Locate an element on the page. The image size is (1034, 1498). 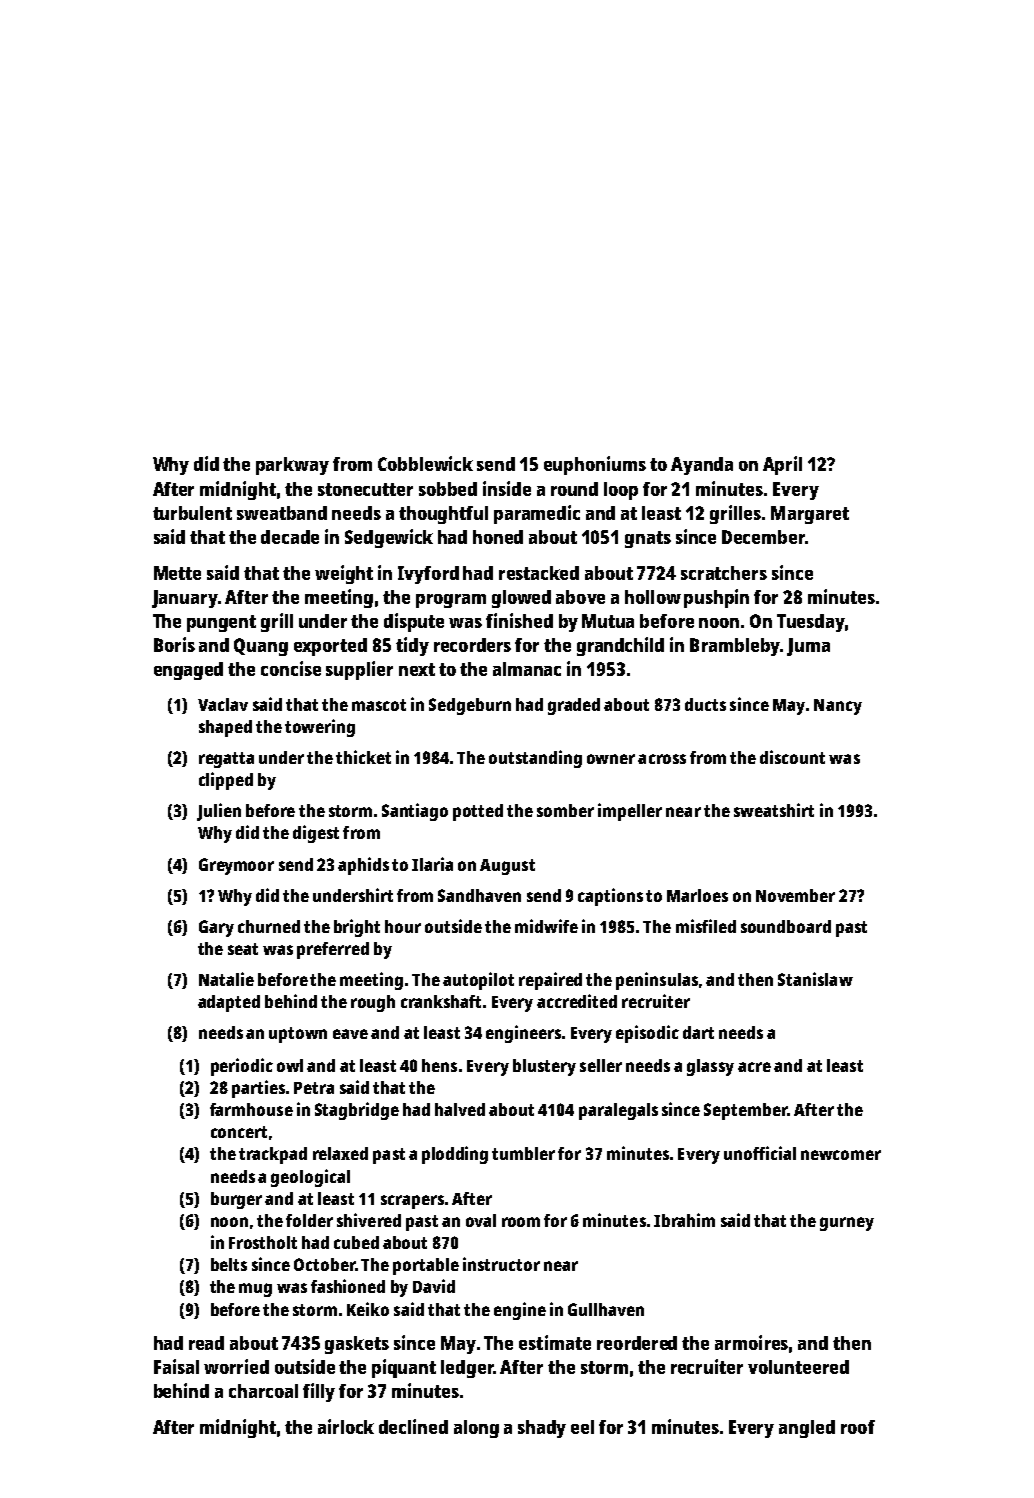
sweatband is located at coordinates (282, 513).
